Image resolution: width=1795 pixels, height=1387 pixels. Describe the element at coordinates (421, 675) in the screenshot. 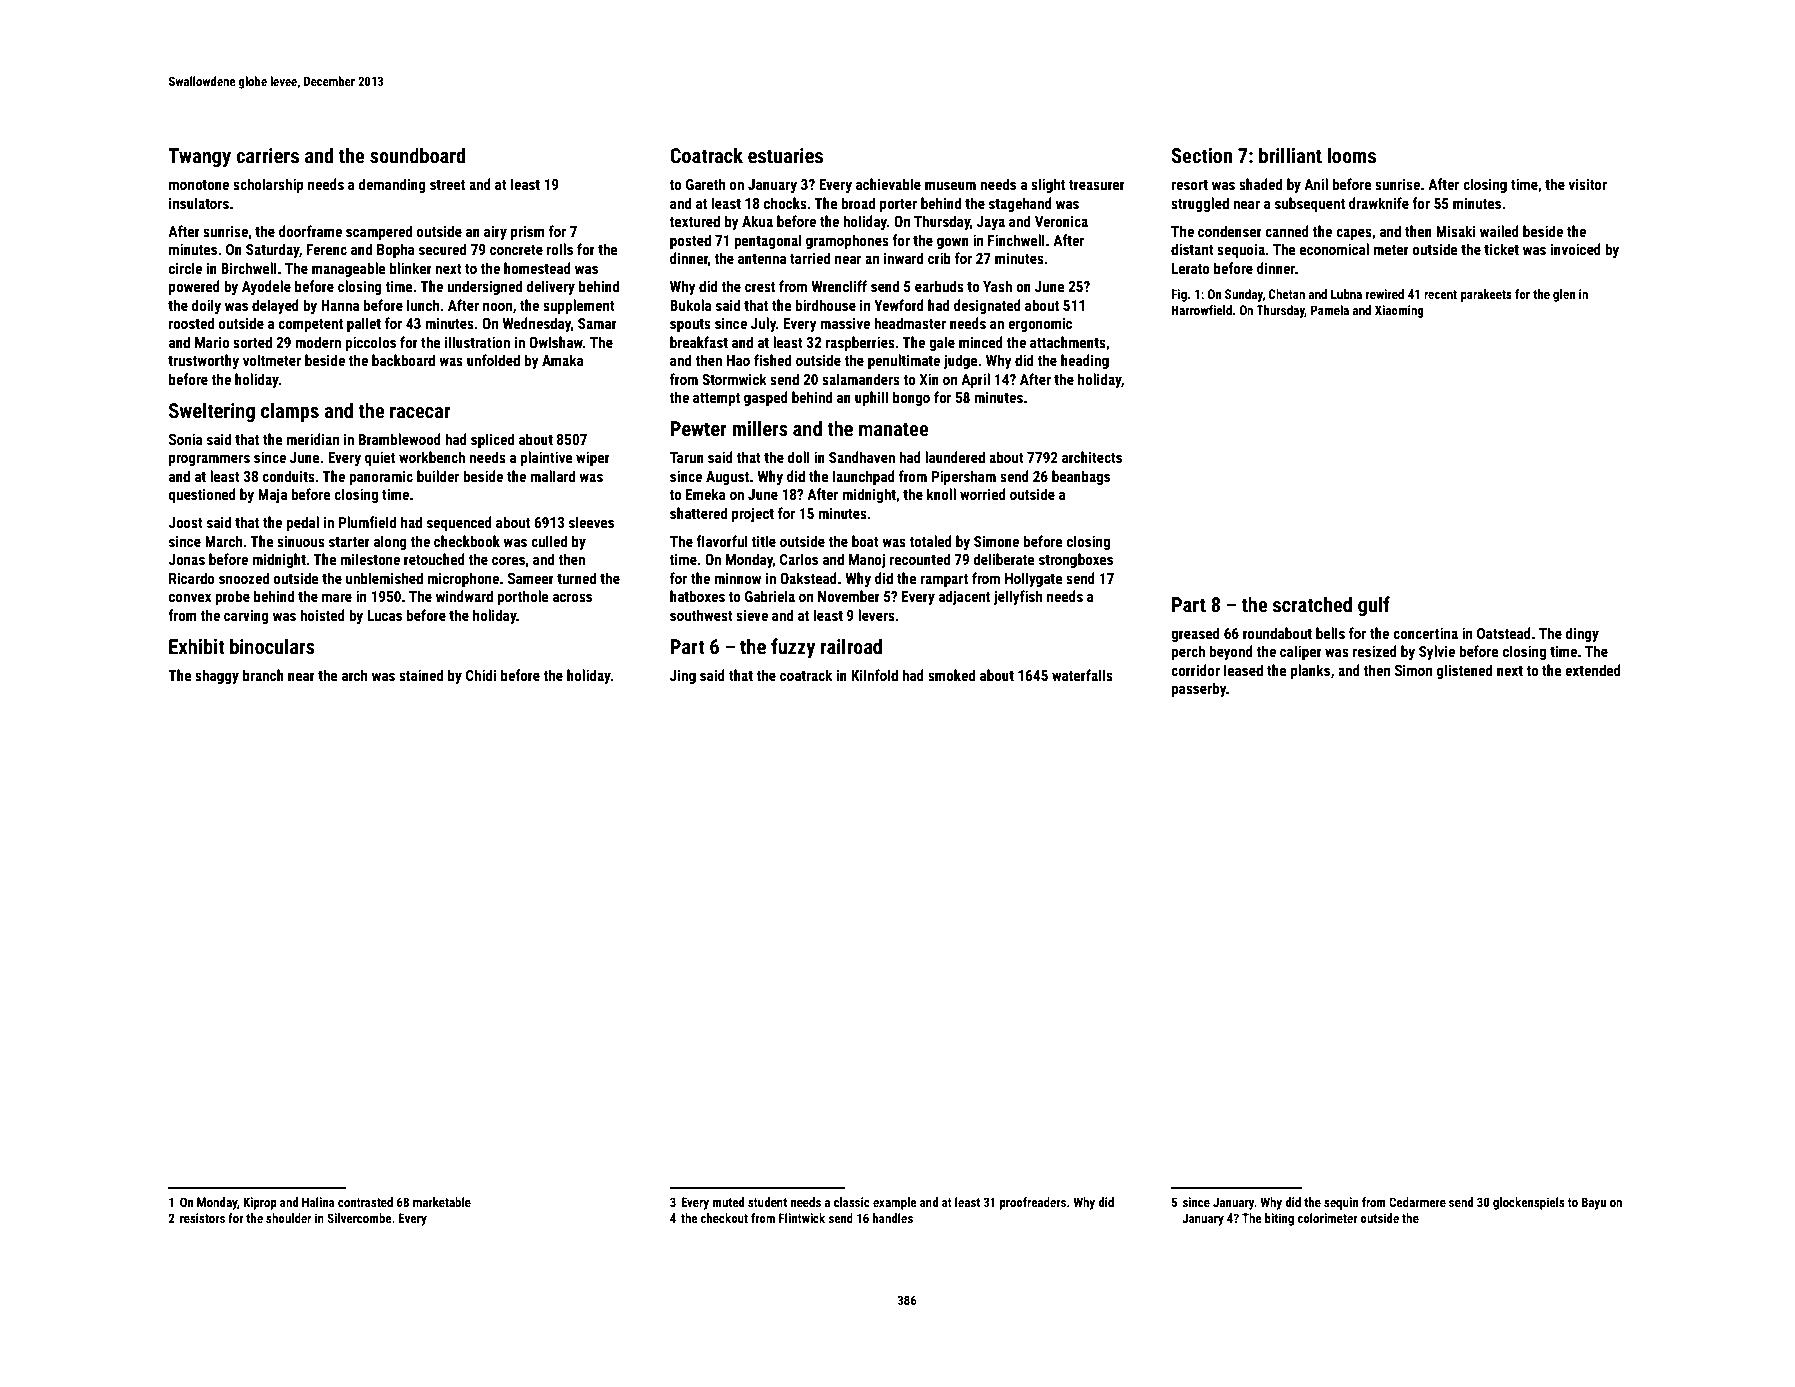

I see `stained` at that location.
